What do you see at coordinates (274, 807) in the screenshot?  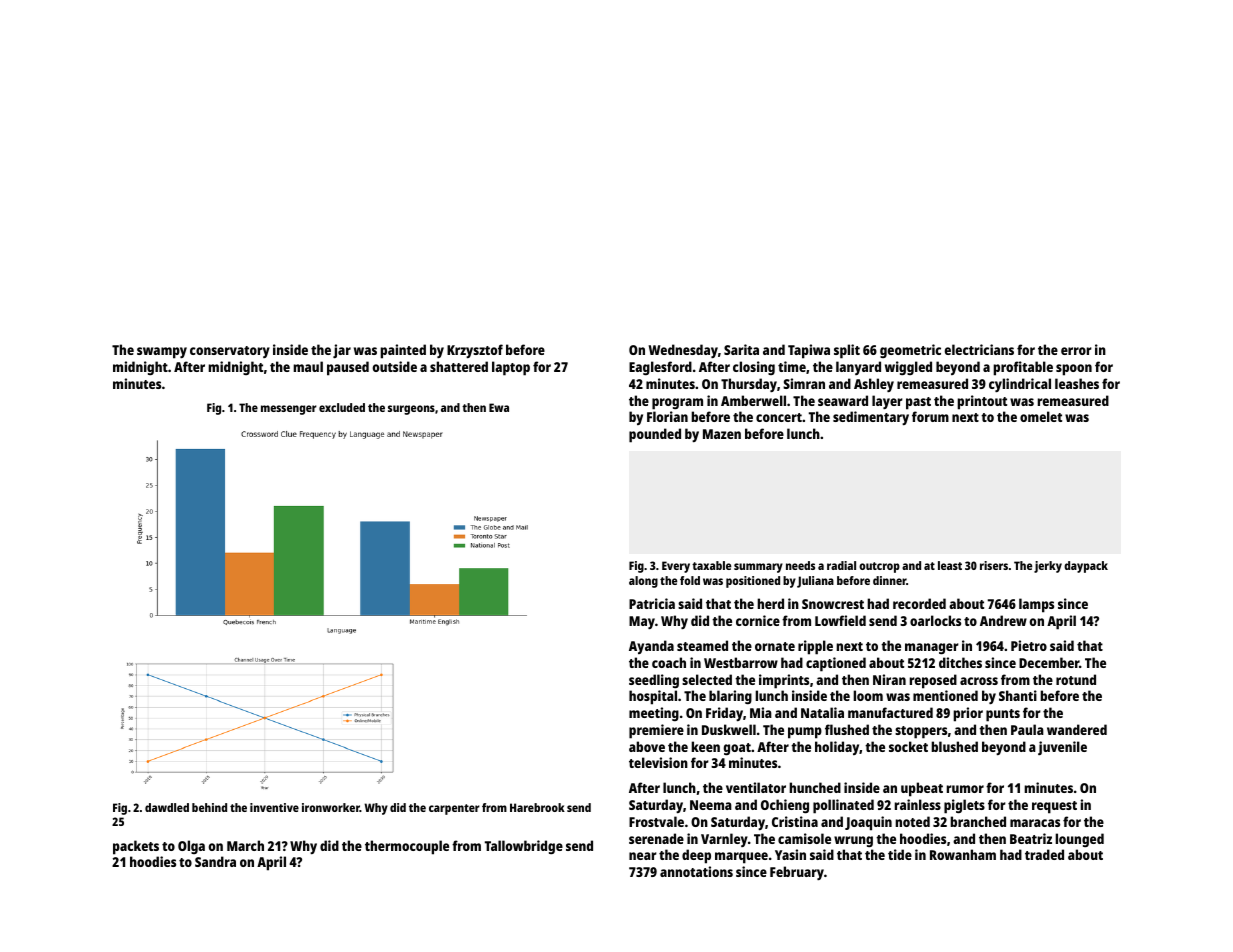 I see `inventive` at bounding box center [274, 807].
